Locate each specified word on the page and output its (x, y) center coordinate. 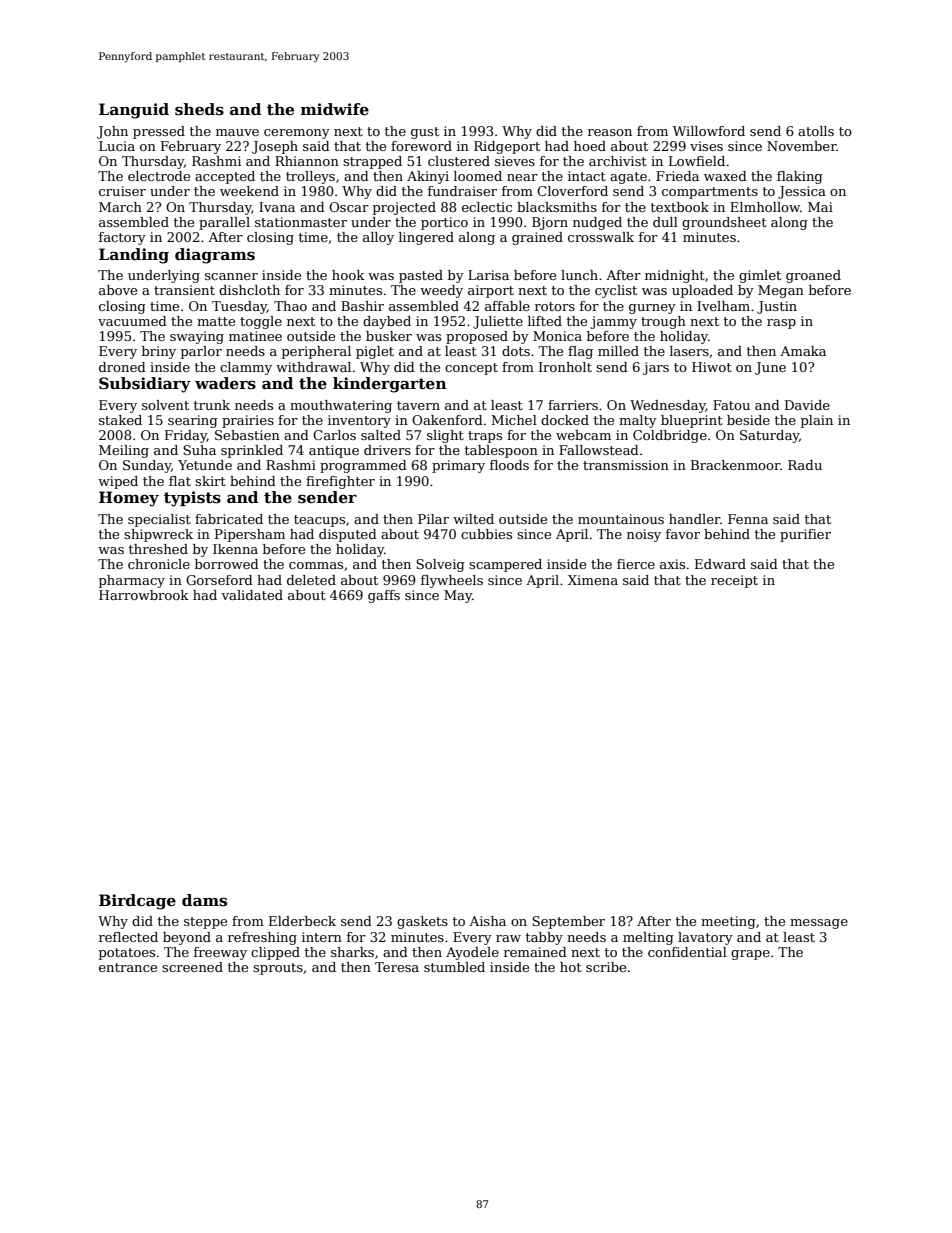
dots (516, 351)
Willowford (709, 131)
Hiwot (712, 367)
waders (225, 383)
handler (694, 519)
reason (610, 132)
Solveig (440, 565)
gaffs (384, 596)
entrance (128, 967)
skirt (210, 481)
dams (204, 900)
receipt (734, 581)
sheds (199, 109)
